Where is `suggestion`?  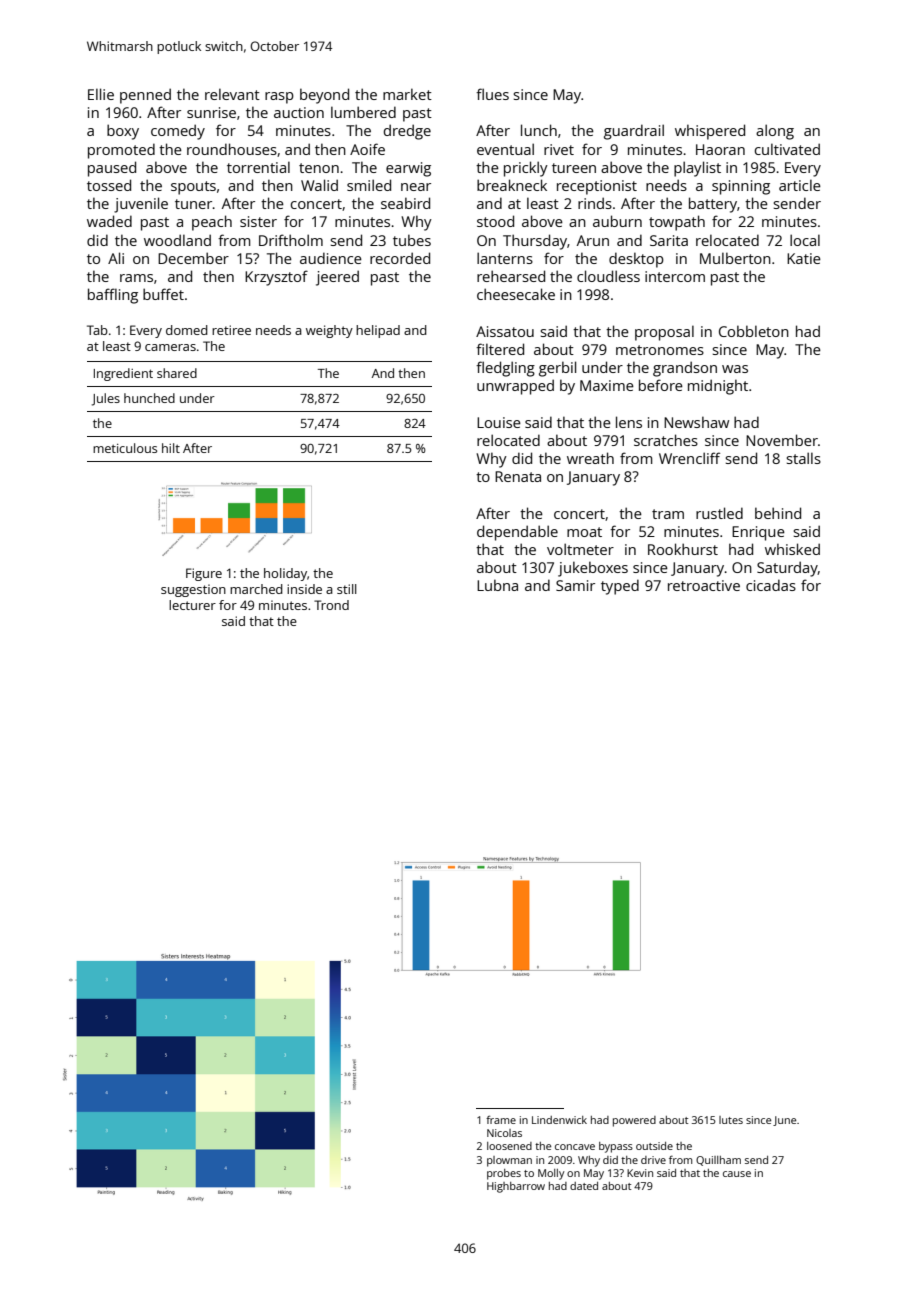 suggestion is located at coordinates (193, 590).
